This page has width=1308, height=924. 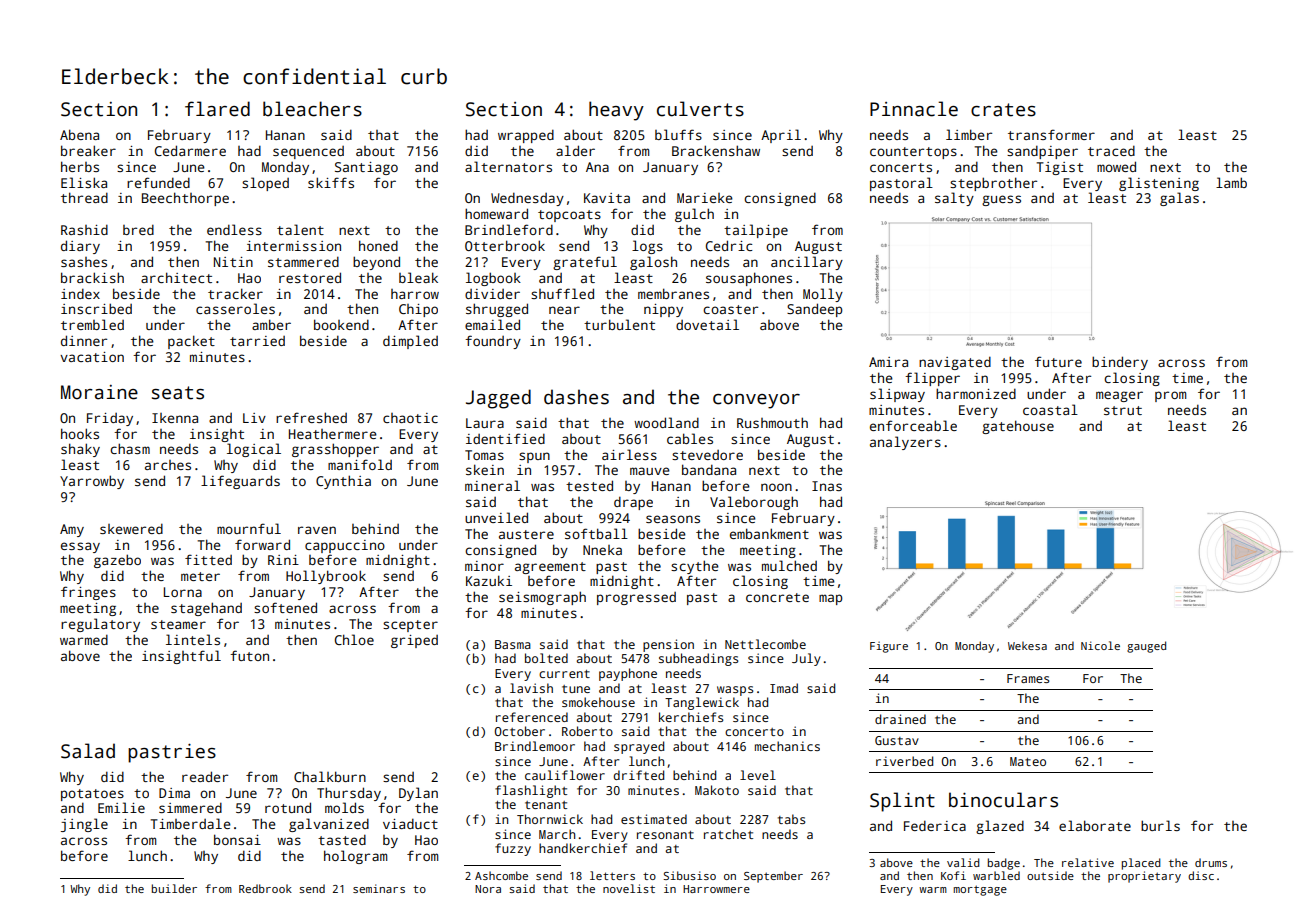 What do you see at coordinates (823, 295) in the page?
I see `Molly` at bounding box center [823, 295].
